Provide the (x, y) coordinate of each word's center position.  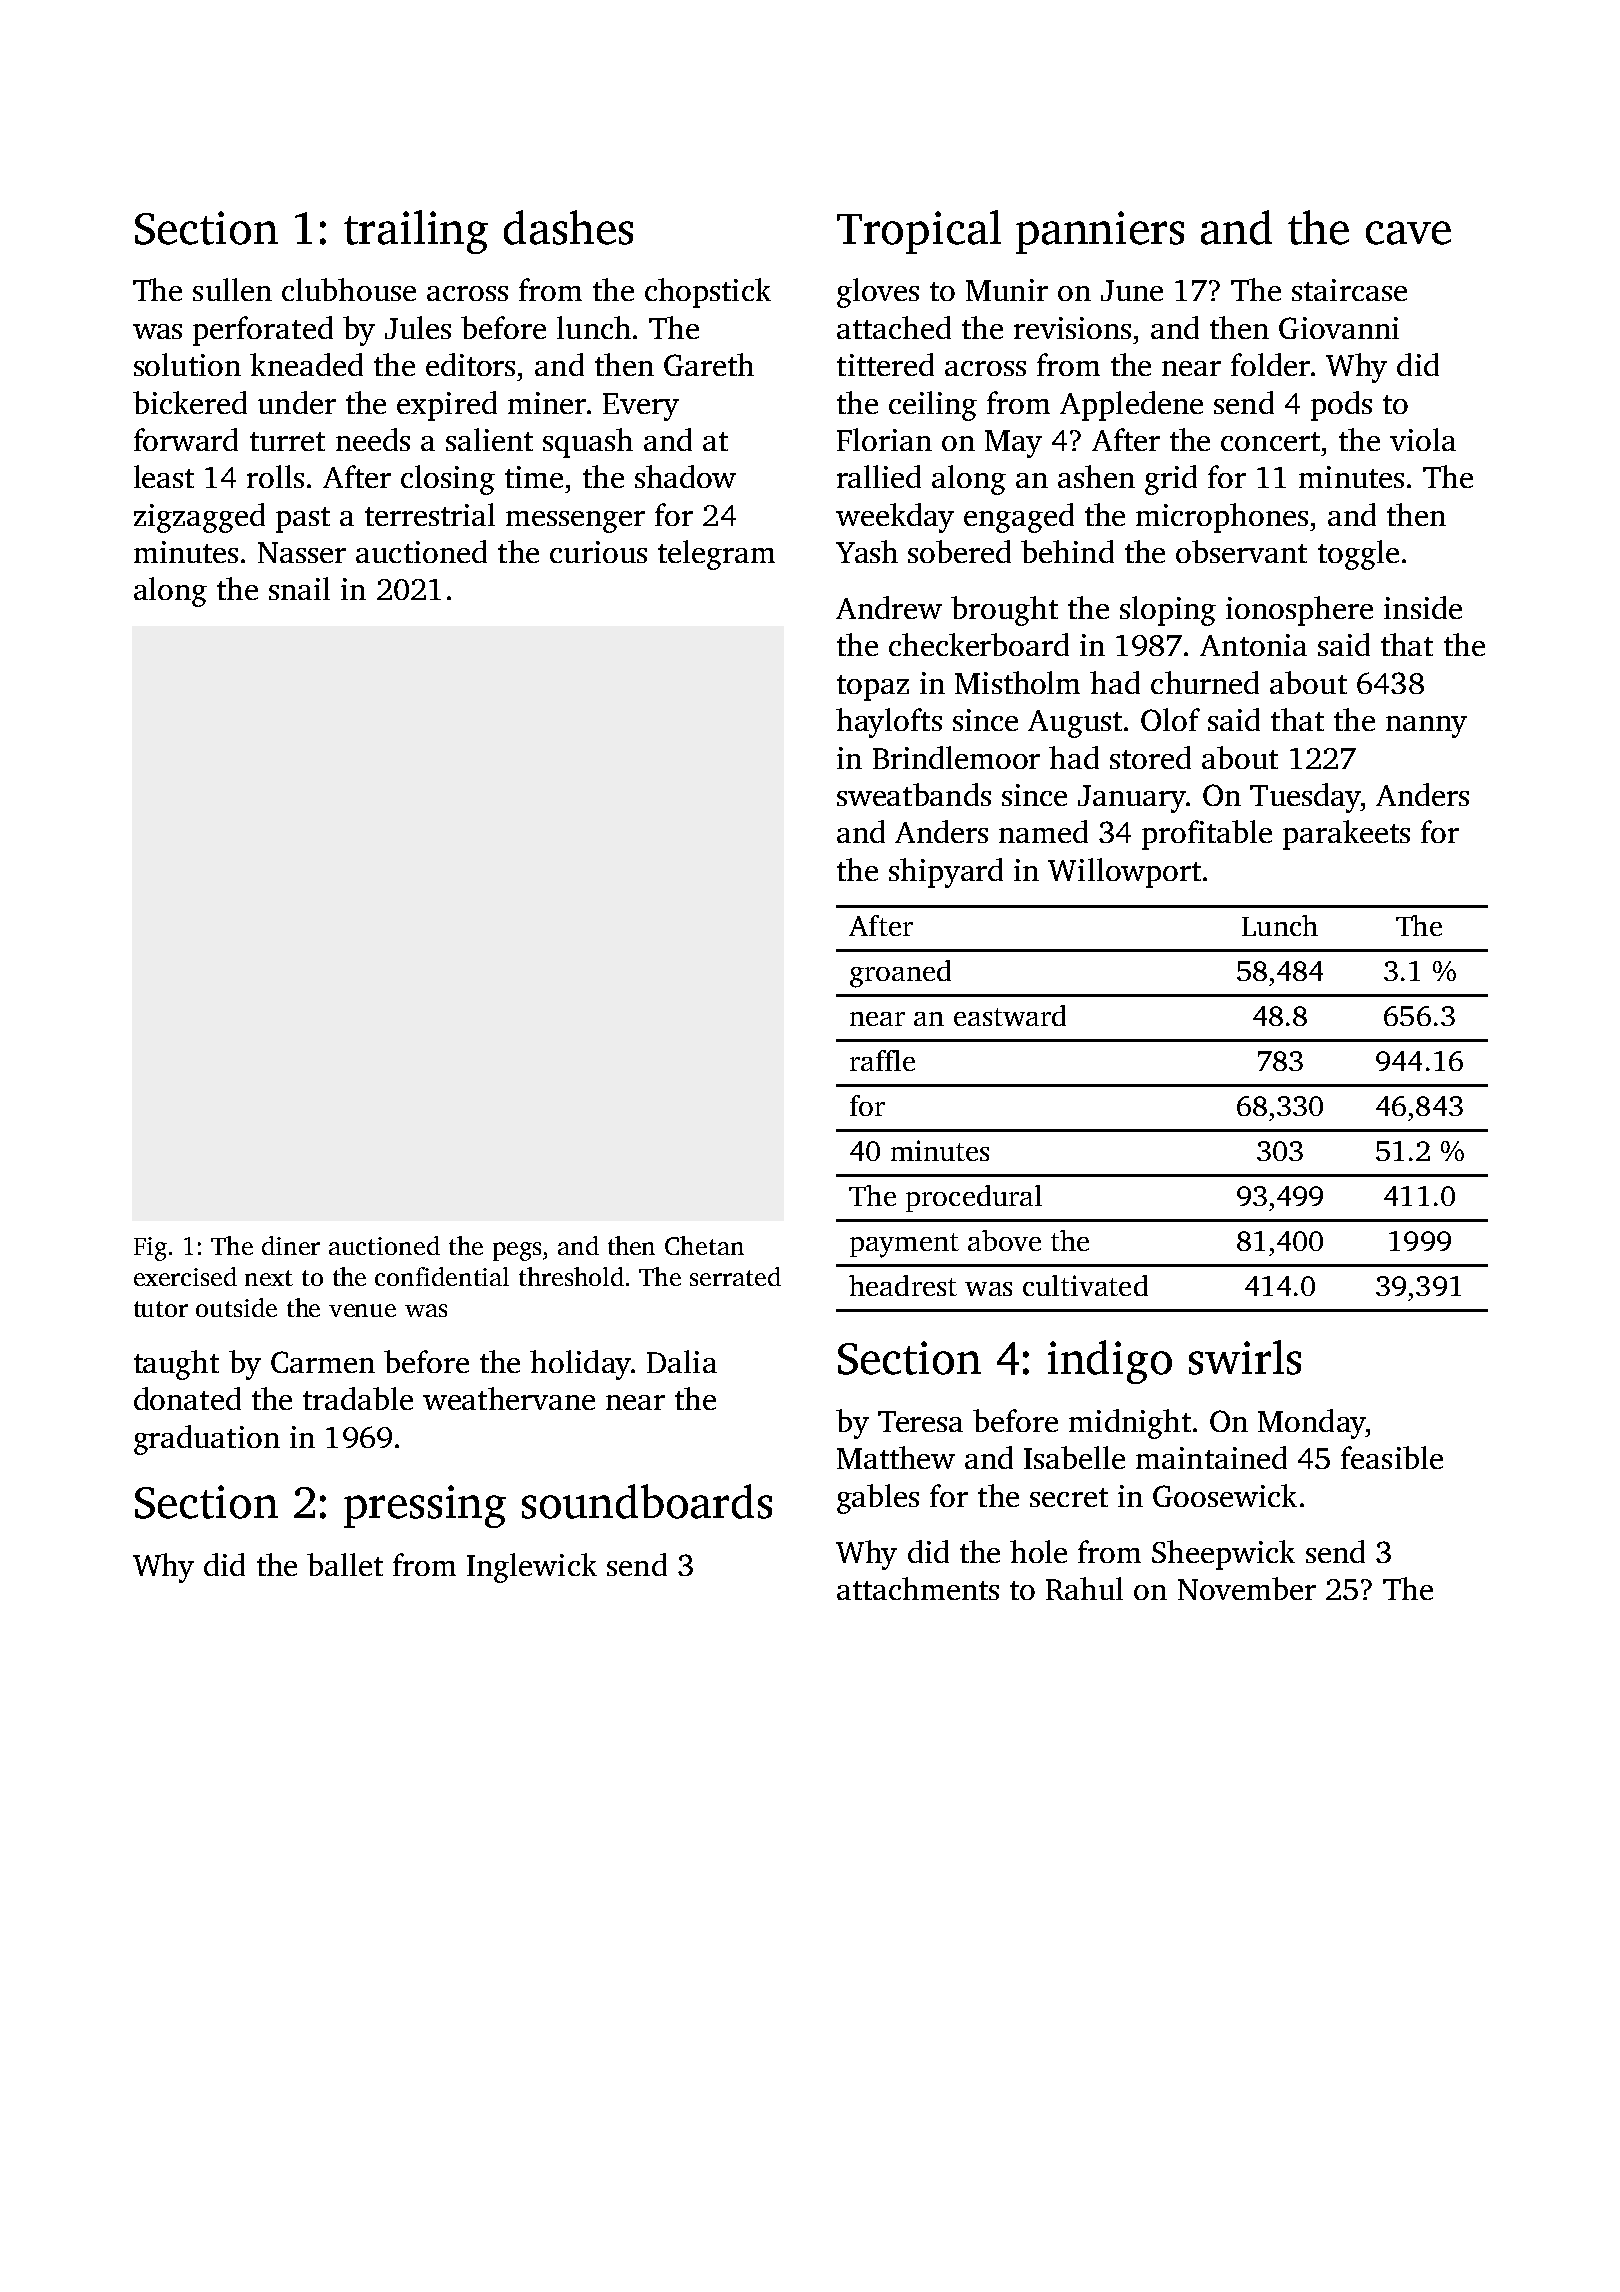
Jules (418, 327)
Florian (884, 439)
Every (641, 407)
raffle (882, 1060)
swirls (1245, 1357)
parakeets (1346, 835)
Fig (150, 1249)
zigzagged (199, 518)
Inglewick (532, 1568)
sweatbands (914, 794)
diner (291, 1245)
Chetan (704, 1245)
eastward (1010, 1015)
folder (1270, 364)
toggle (1358, 555)
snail (299, 588)
